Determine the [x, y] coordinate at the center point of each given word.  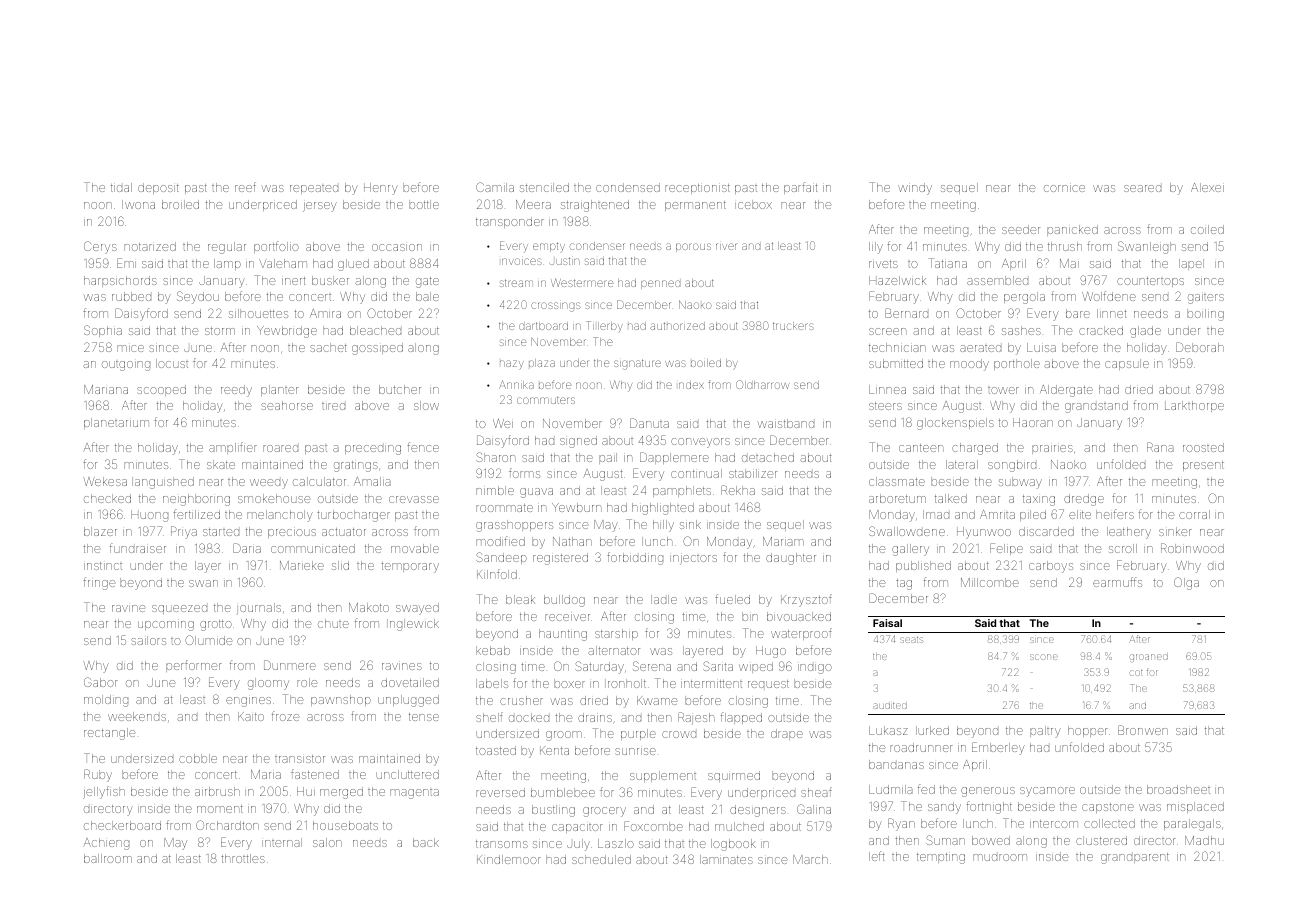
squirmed [734, 776]
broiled [180, 204]
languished [163, 483]
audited [890, 706]
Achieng [106, 844]
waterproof [801, 634]
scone [1044, 657]
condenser [597, 246]
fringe [99, 583]
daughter [791, 559]
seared [1142, 188]
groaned [1149, 658]
